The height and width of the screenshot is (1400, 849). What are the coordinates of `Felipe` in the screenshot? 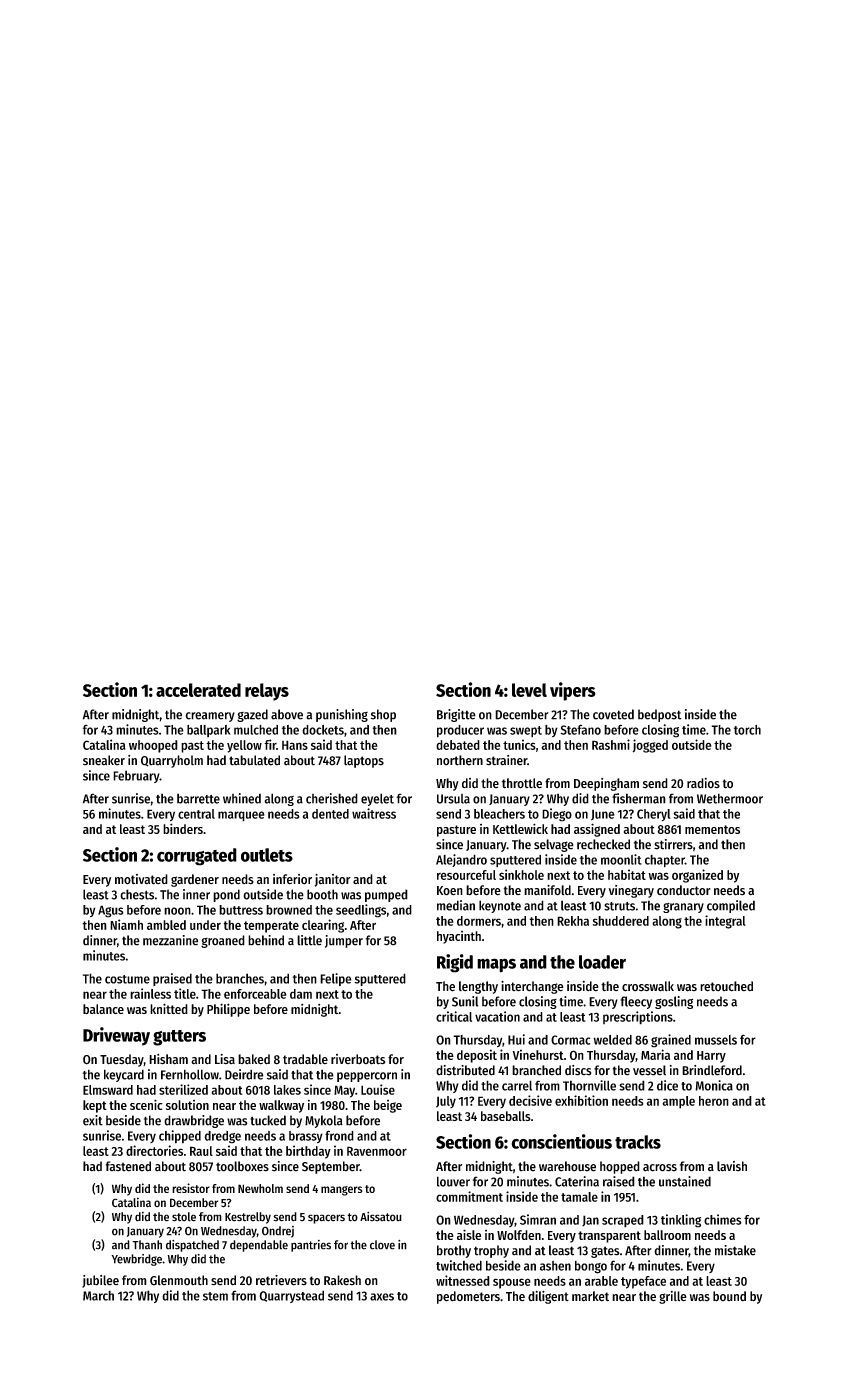 It's located at (336, 979).
